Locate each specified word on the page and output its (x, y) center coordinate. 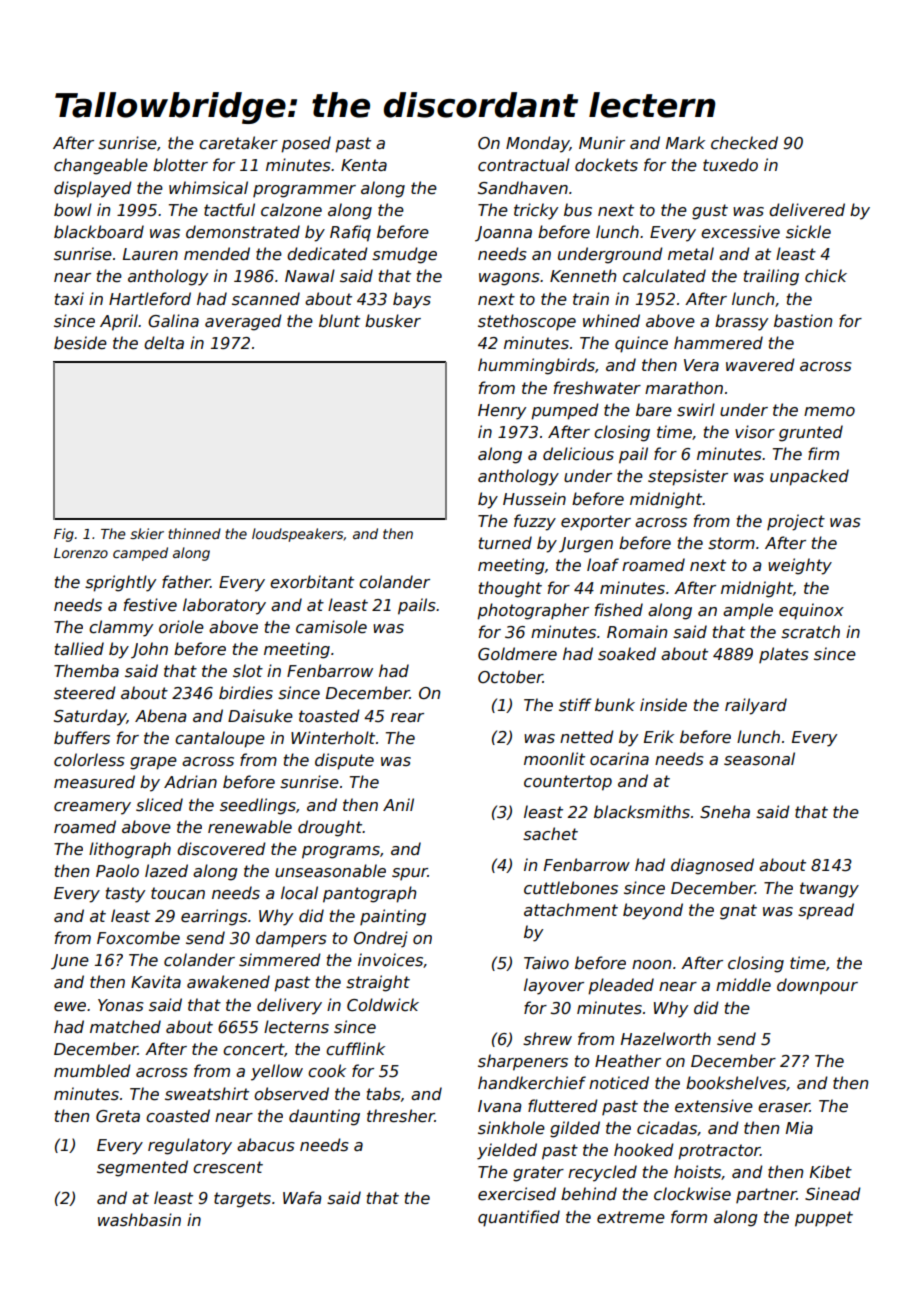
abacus (266, 1145)
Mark (685, 142)
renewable (250, 827)
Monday (537, 144)
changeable (101, 166)
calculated (664, 276)
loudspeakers (298, 535)
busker (393, 321)
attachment (571, 910)
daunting (324, 1117)
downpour (817, 986)
